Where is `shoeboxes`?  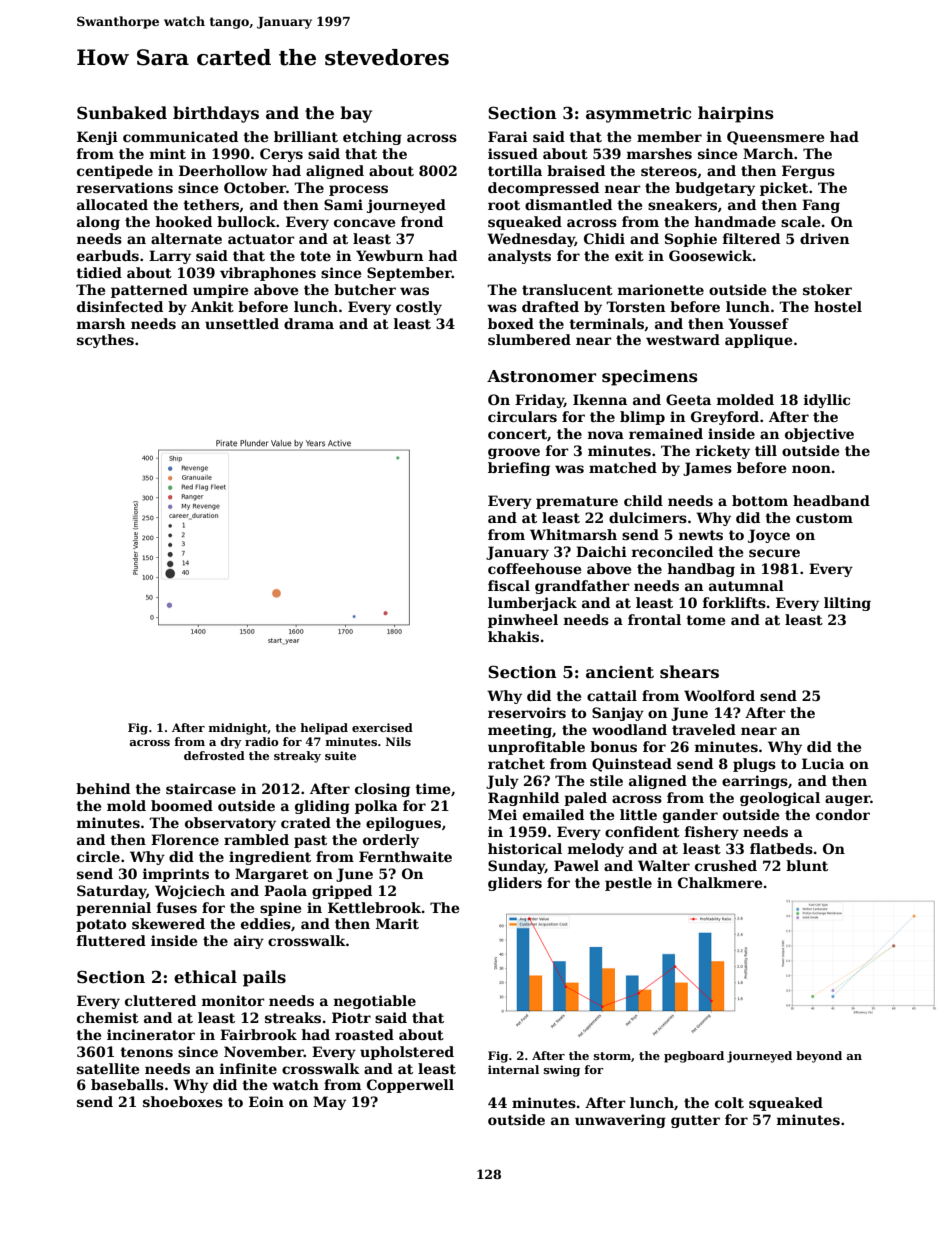
shoeboxes is located at coordinates (183, 1101).
